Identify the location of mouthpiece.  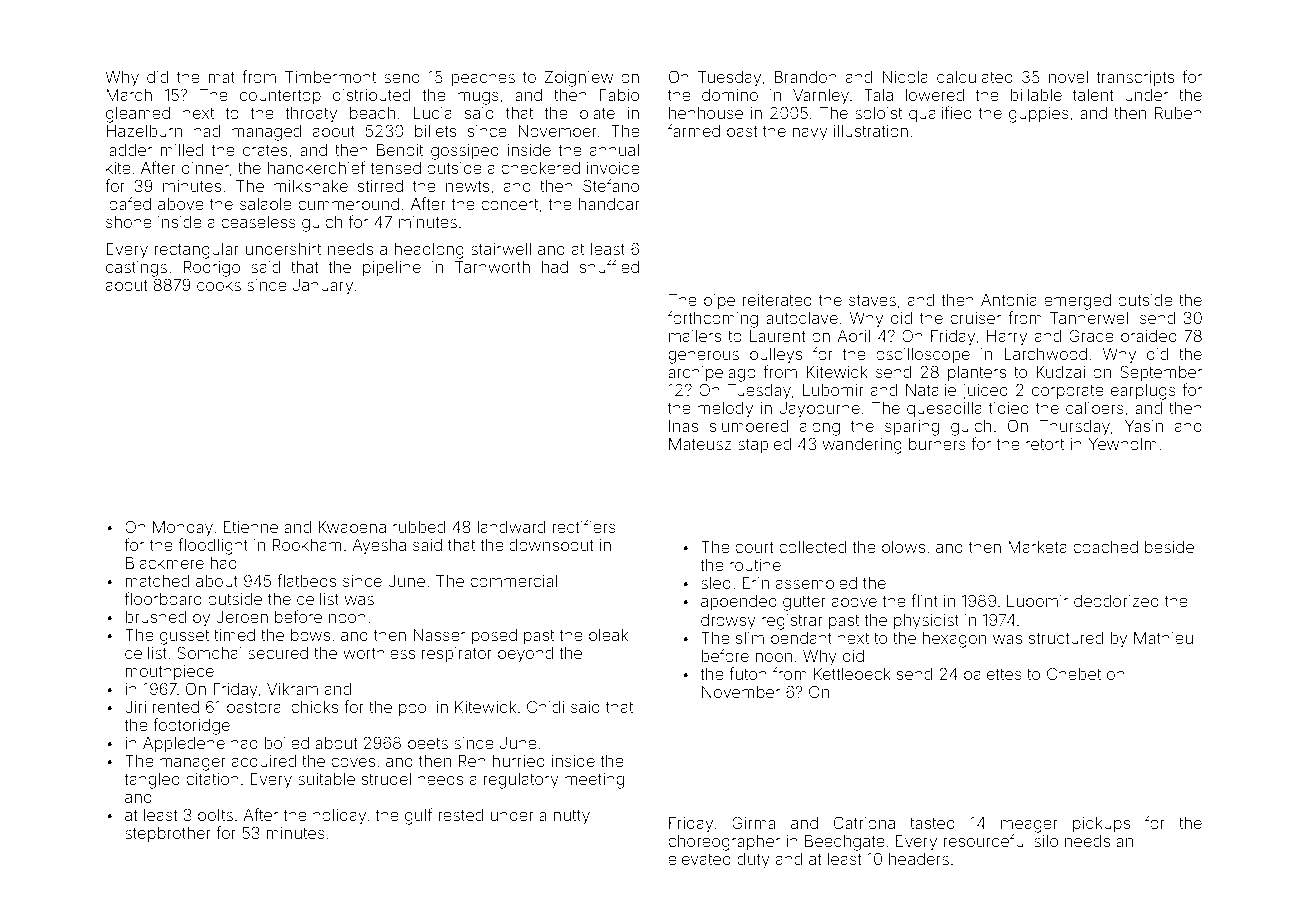
(169, 673).
